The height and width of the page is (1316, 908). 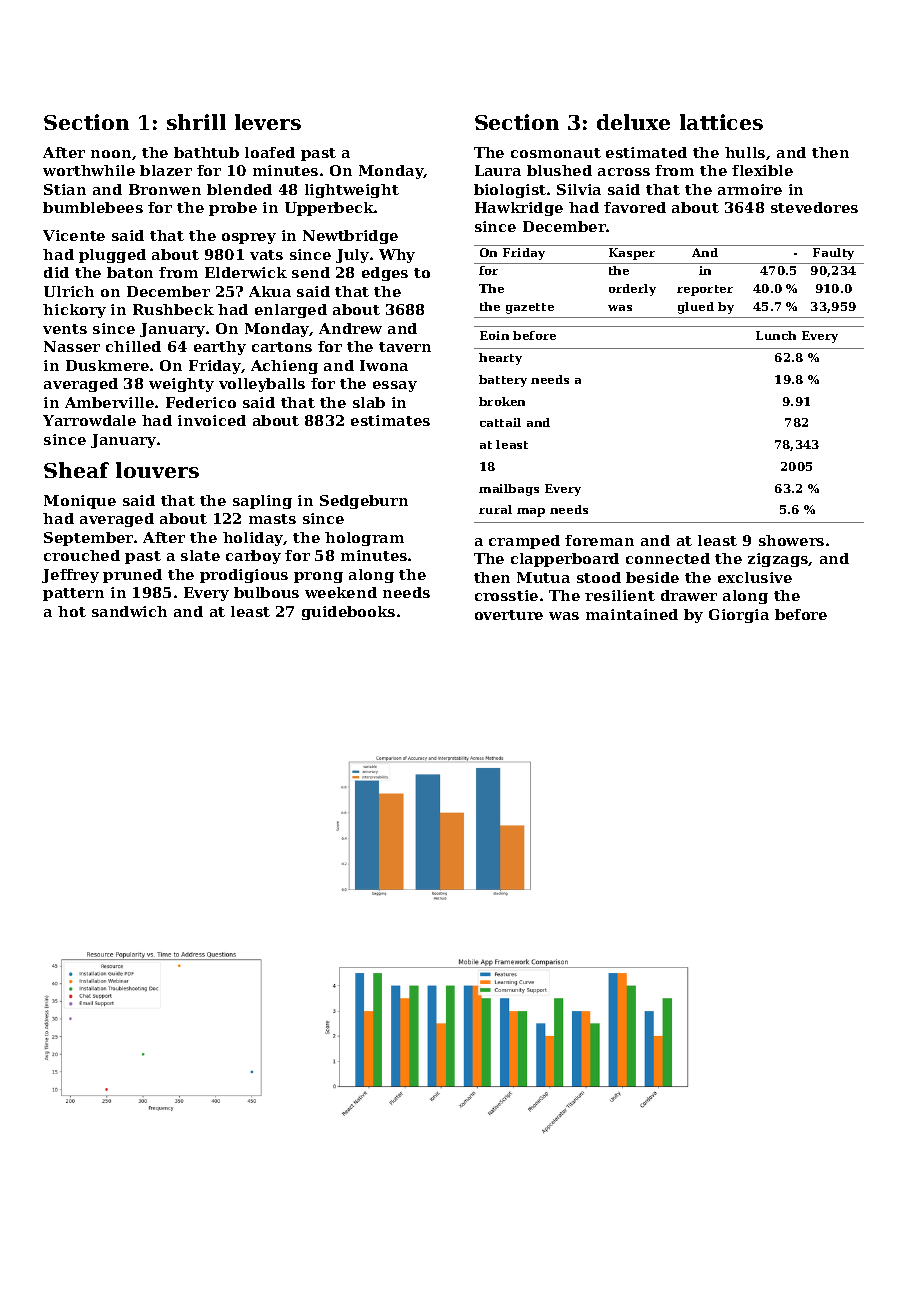 I want to click on favored, so click(x=635, y=207).
